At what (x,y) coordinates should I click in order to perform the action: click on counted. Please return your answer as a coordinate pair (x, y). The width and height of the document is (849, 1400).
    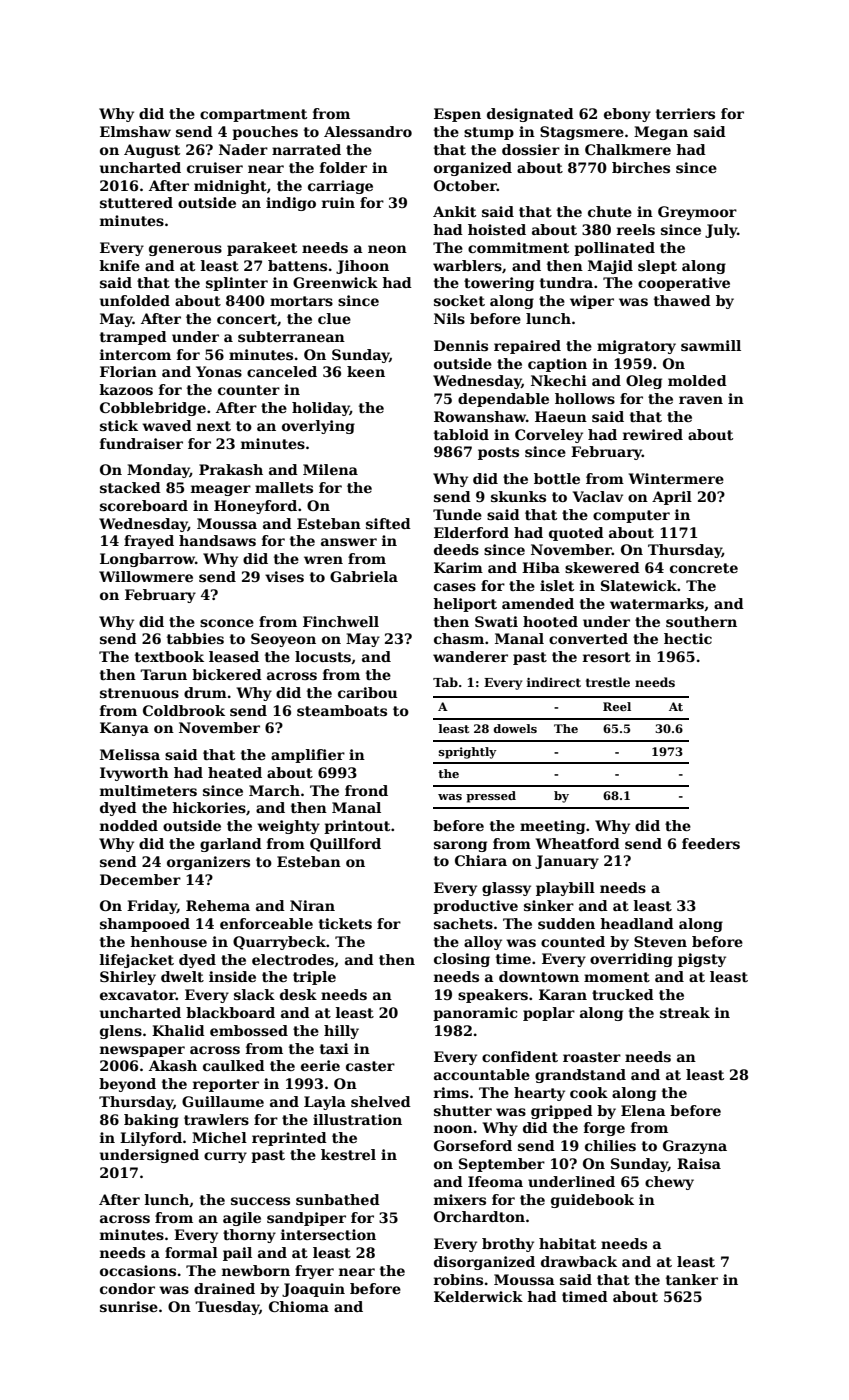
    Looking at the image, I should click on (573, 941).
